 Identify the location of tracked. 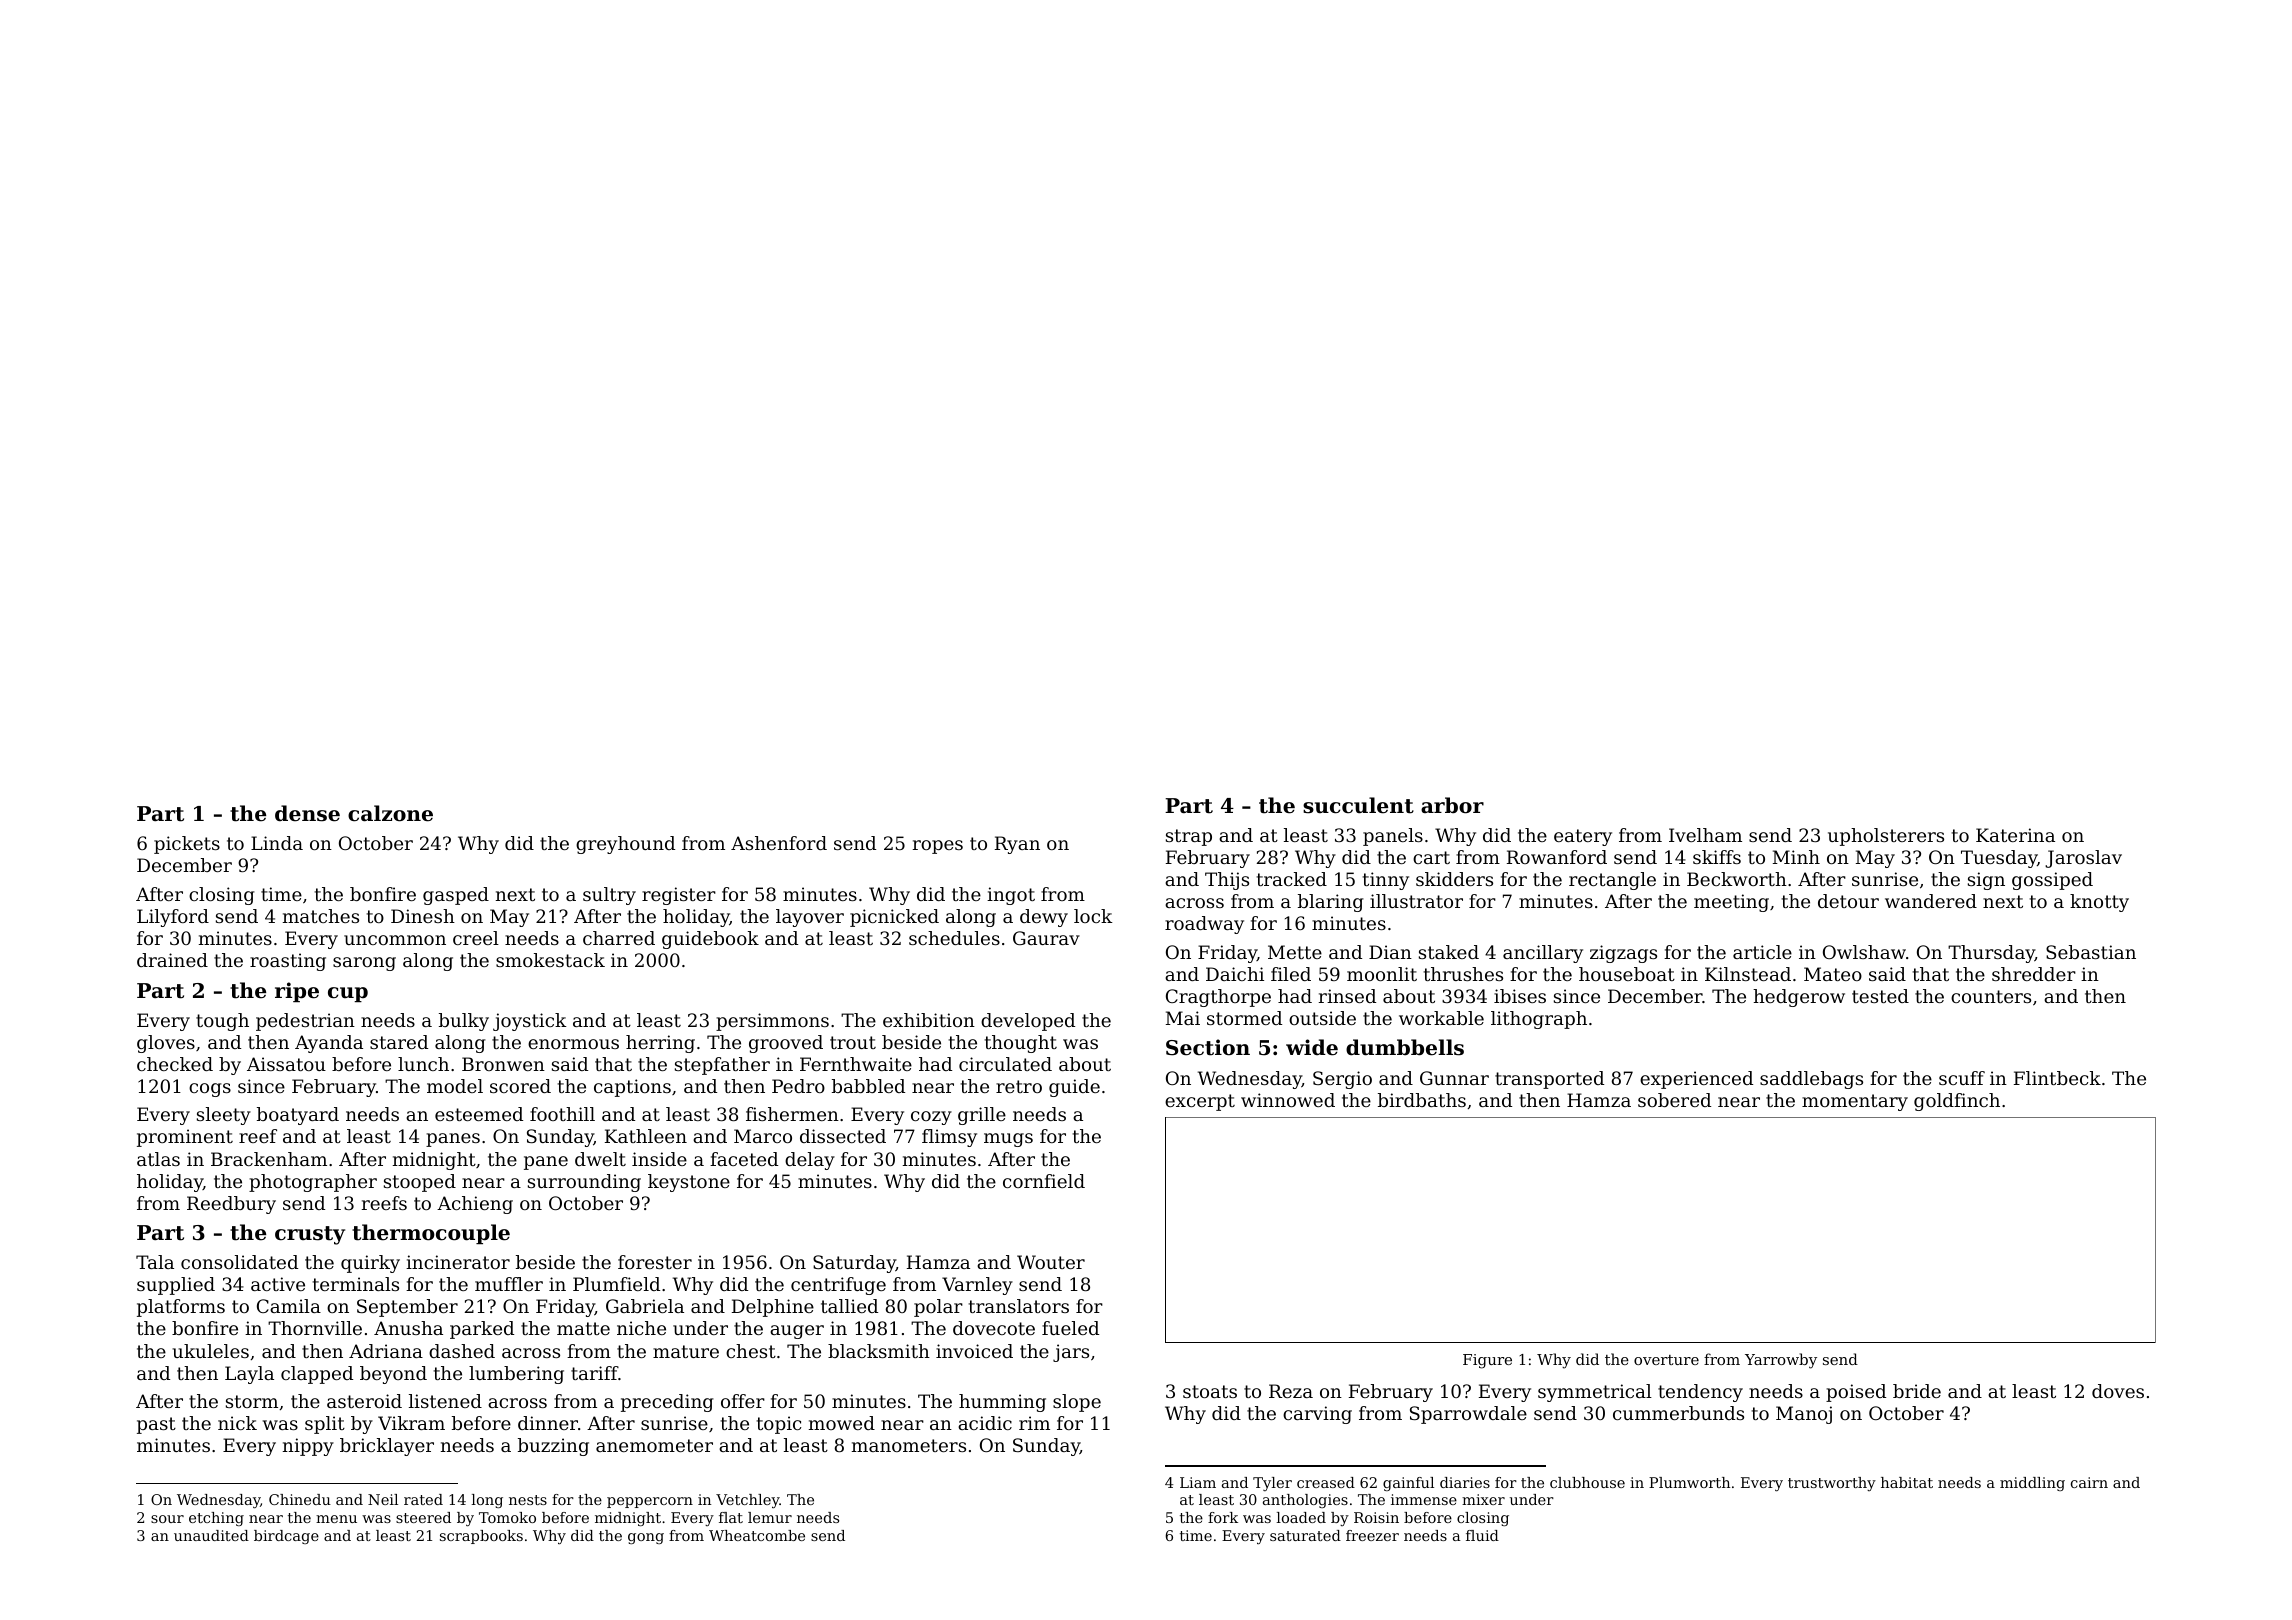
(1292, 879).
